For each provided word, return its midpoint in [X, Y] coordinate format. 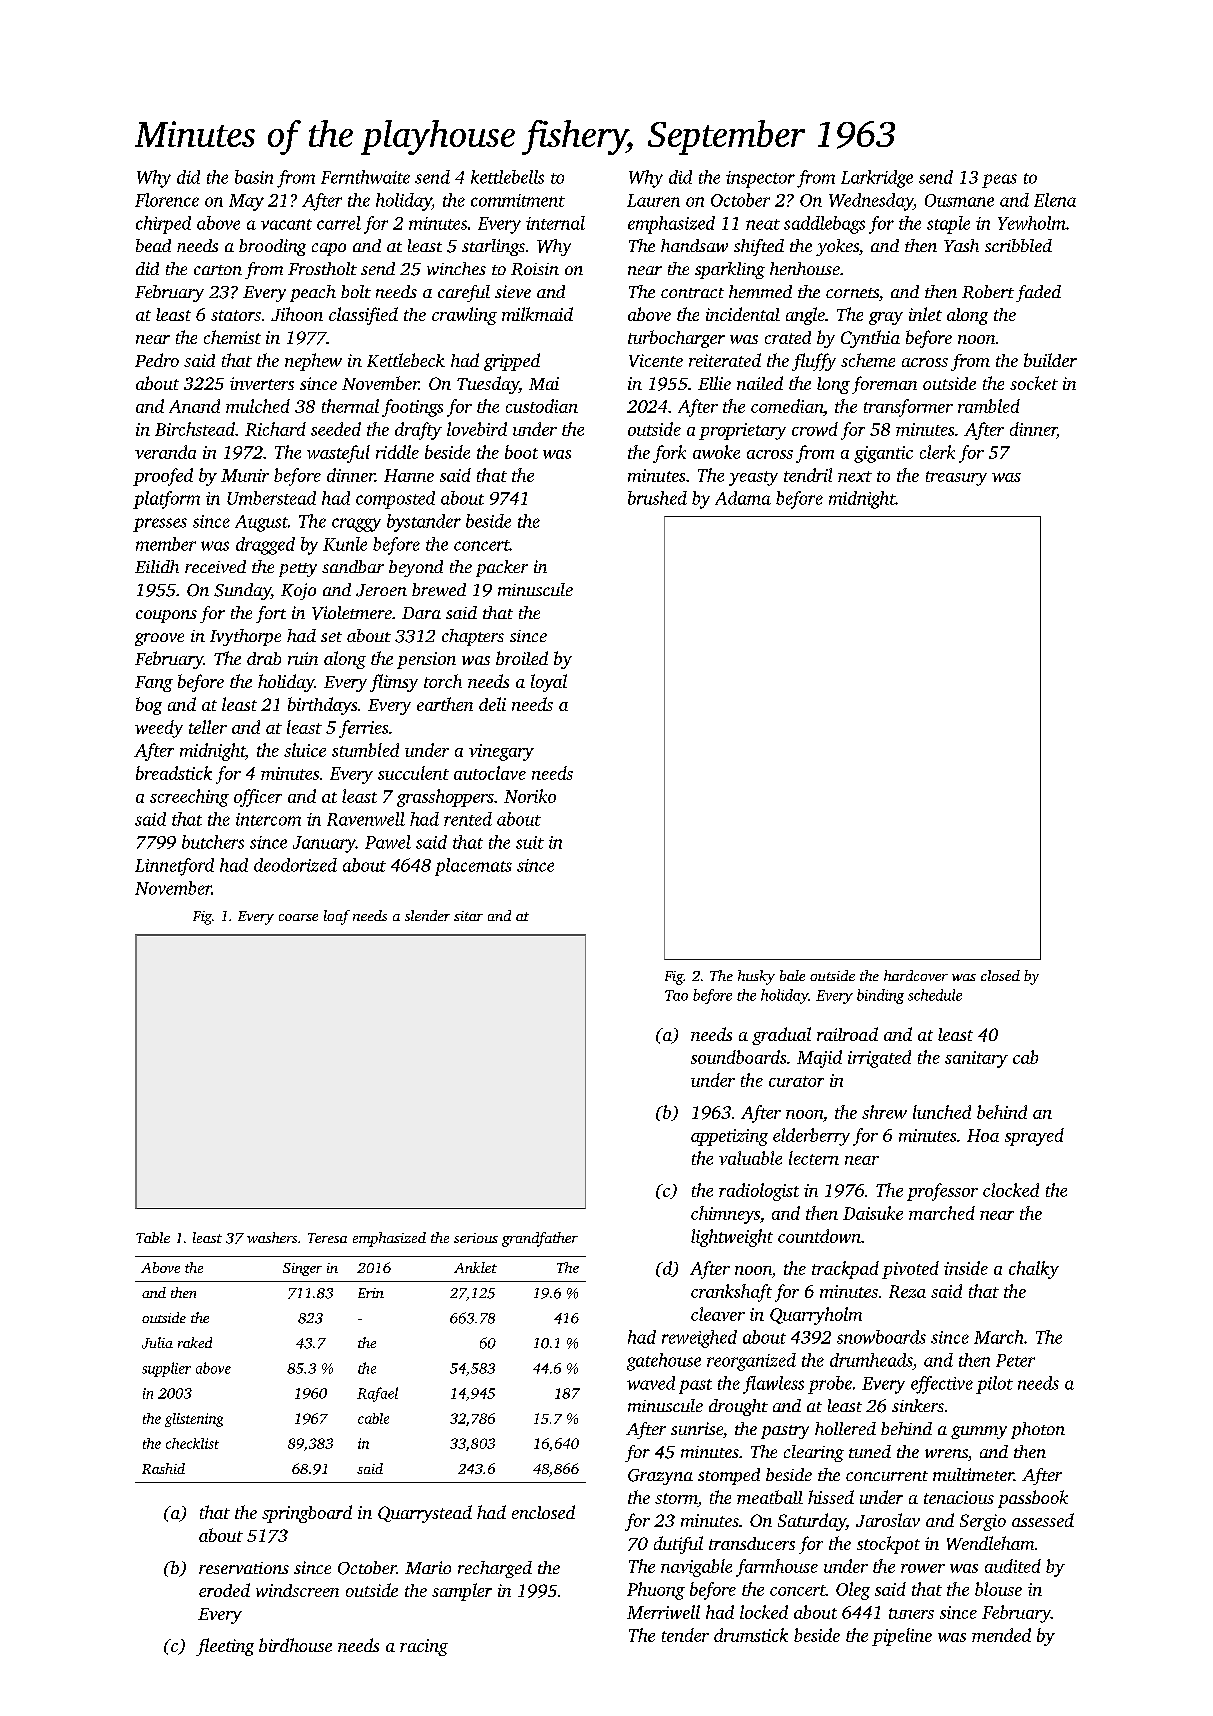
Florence [167, 200]
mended [1001, 1635]
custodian [542, 406]
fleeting [225, 1647]
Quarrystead [425, 1514]
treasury [956, 478]
